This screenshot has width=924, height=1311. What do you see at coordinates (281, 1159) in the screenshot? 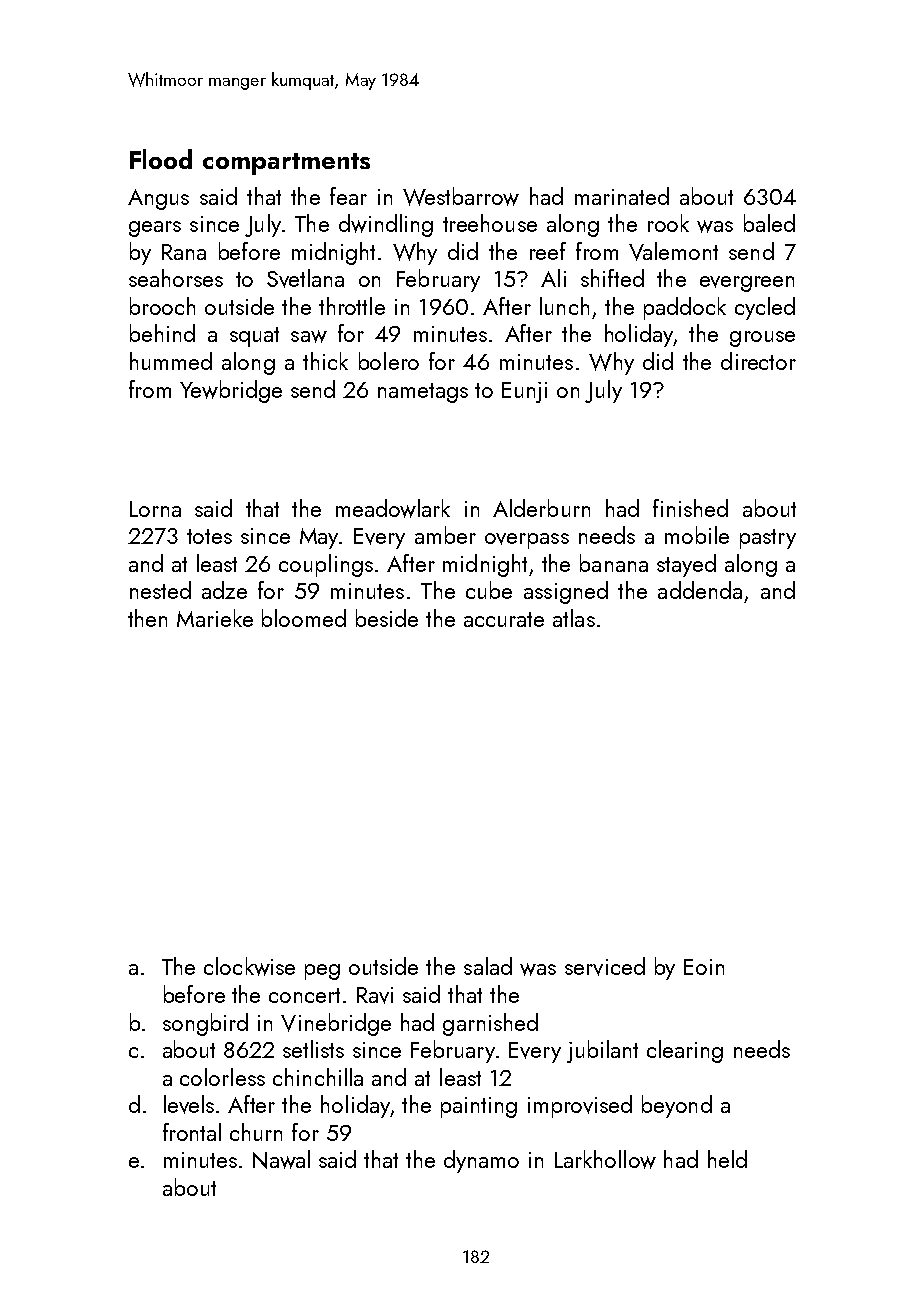
I see `Nawal` at bounding box center [281, 1159].
